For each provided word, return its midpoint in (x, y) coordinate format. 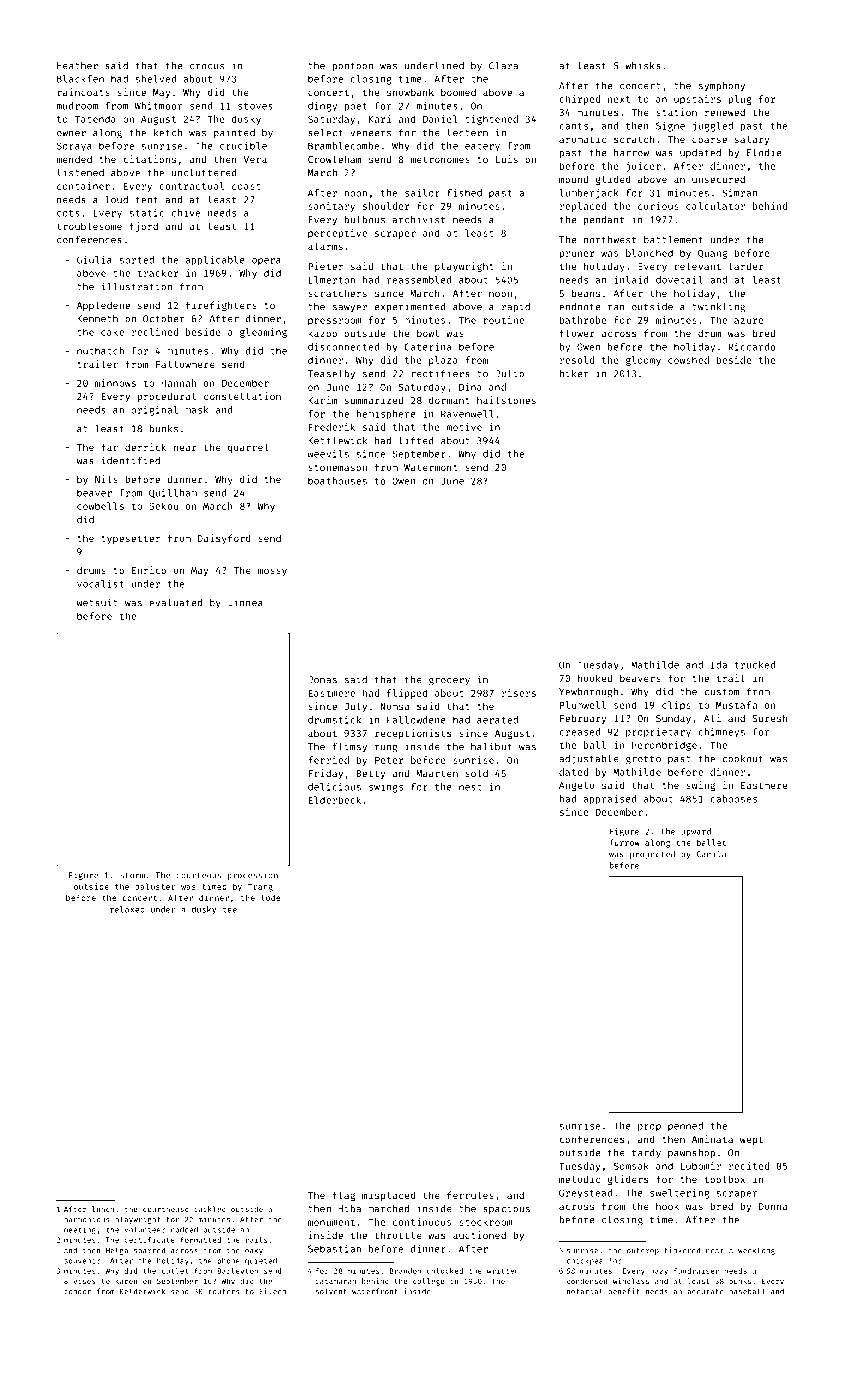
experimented (410, 308)
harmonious (86, 1219)
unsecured (718, 179)
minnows (115, 383)
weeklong (756, 1251)
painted (234, 133)
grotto (643, 760)
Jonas (322, 680)
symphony (722, 86)
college (428, 1282)
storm (132, 876)
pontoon (352, 67)
